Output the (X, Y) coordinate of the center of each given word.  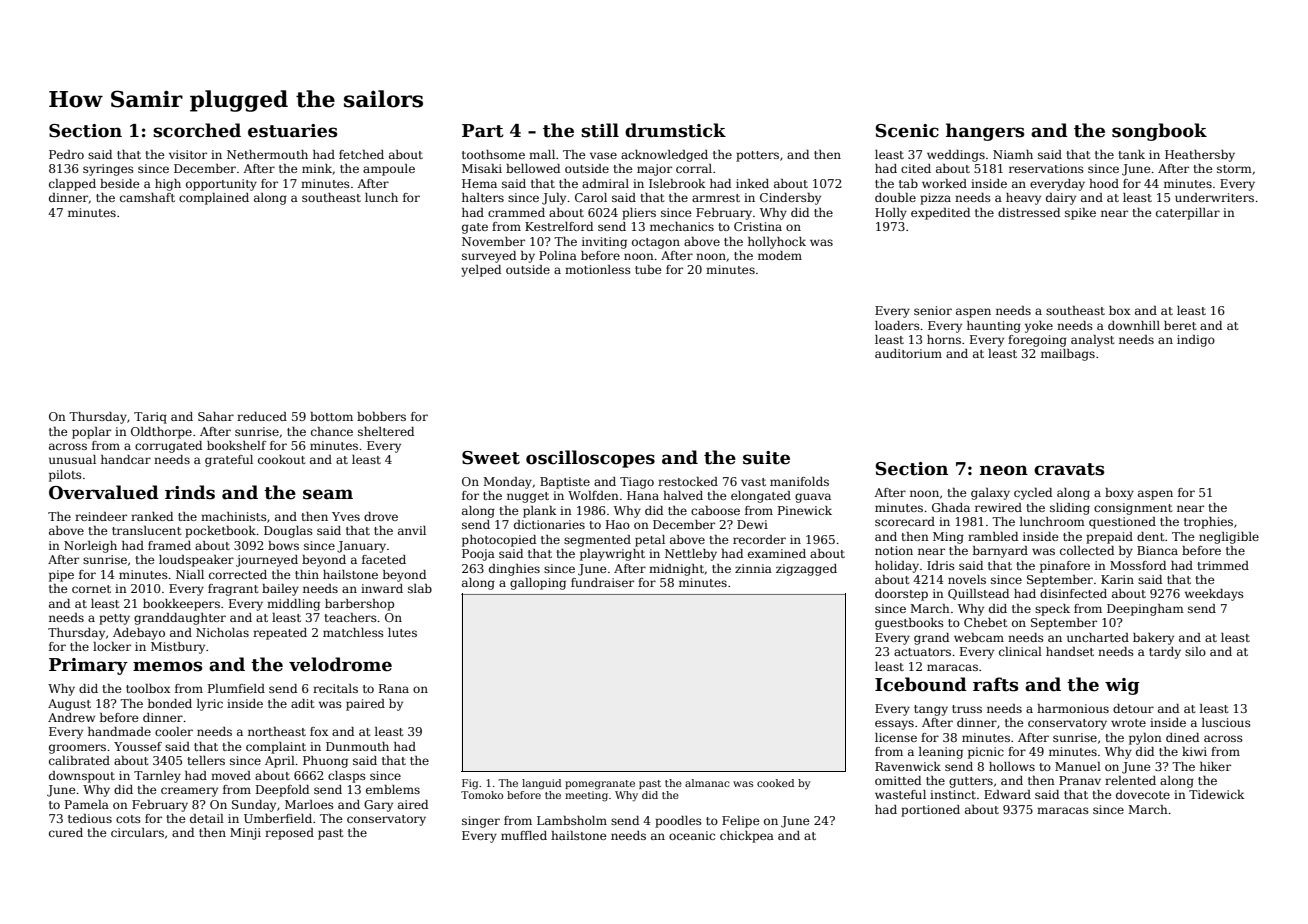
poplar (91, 433)
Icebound (921, 684)
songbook (1159, 132)
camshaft (147, 197)
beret (1180, 325)
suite (766, 458)
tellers (206, 760)
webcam (979, 637)
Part (483, 131)
